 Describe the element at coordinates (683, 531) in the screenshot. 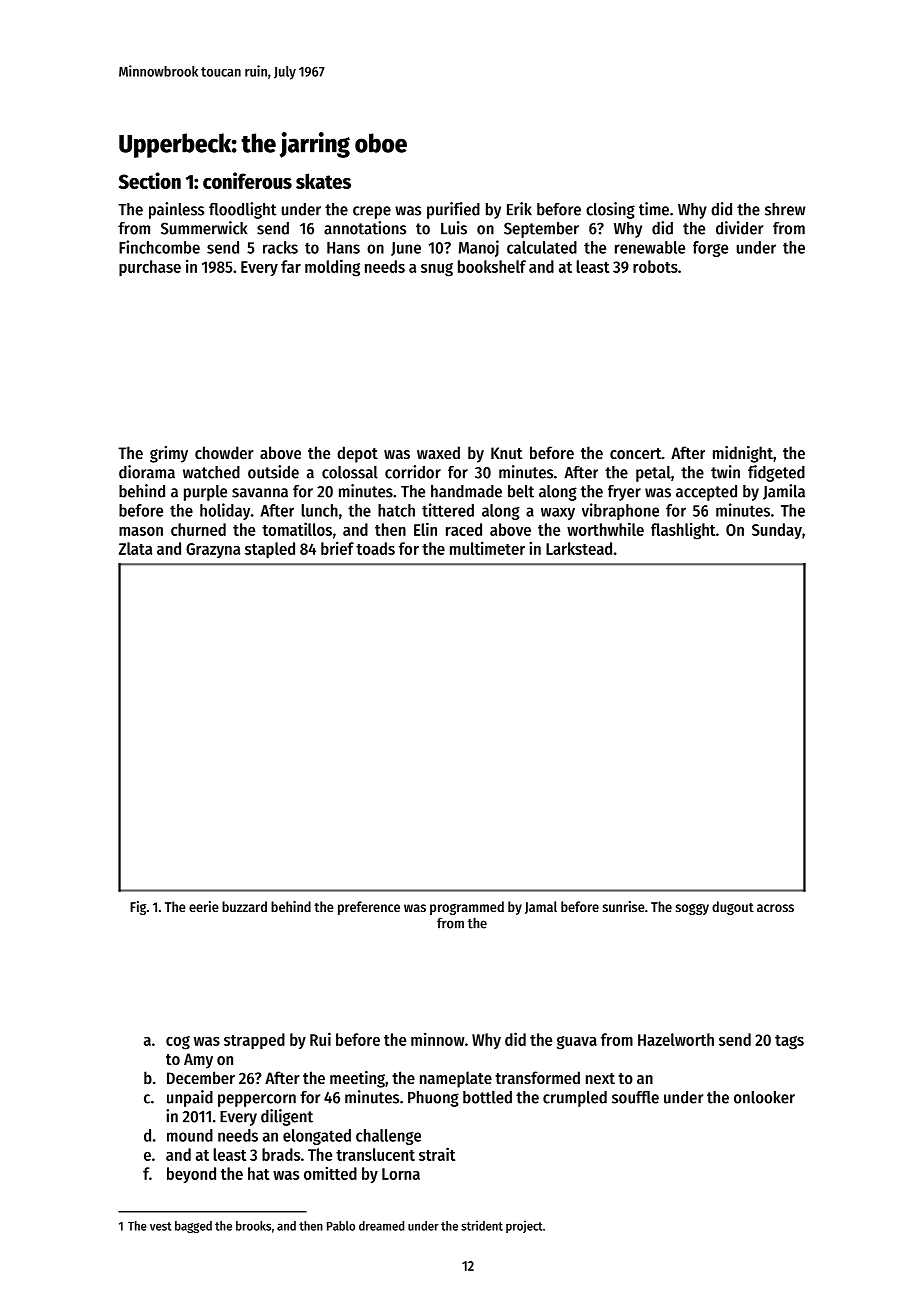

I see `flashlight` at that location.
